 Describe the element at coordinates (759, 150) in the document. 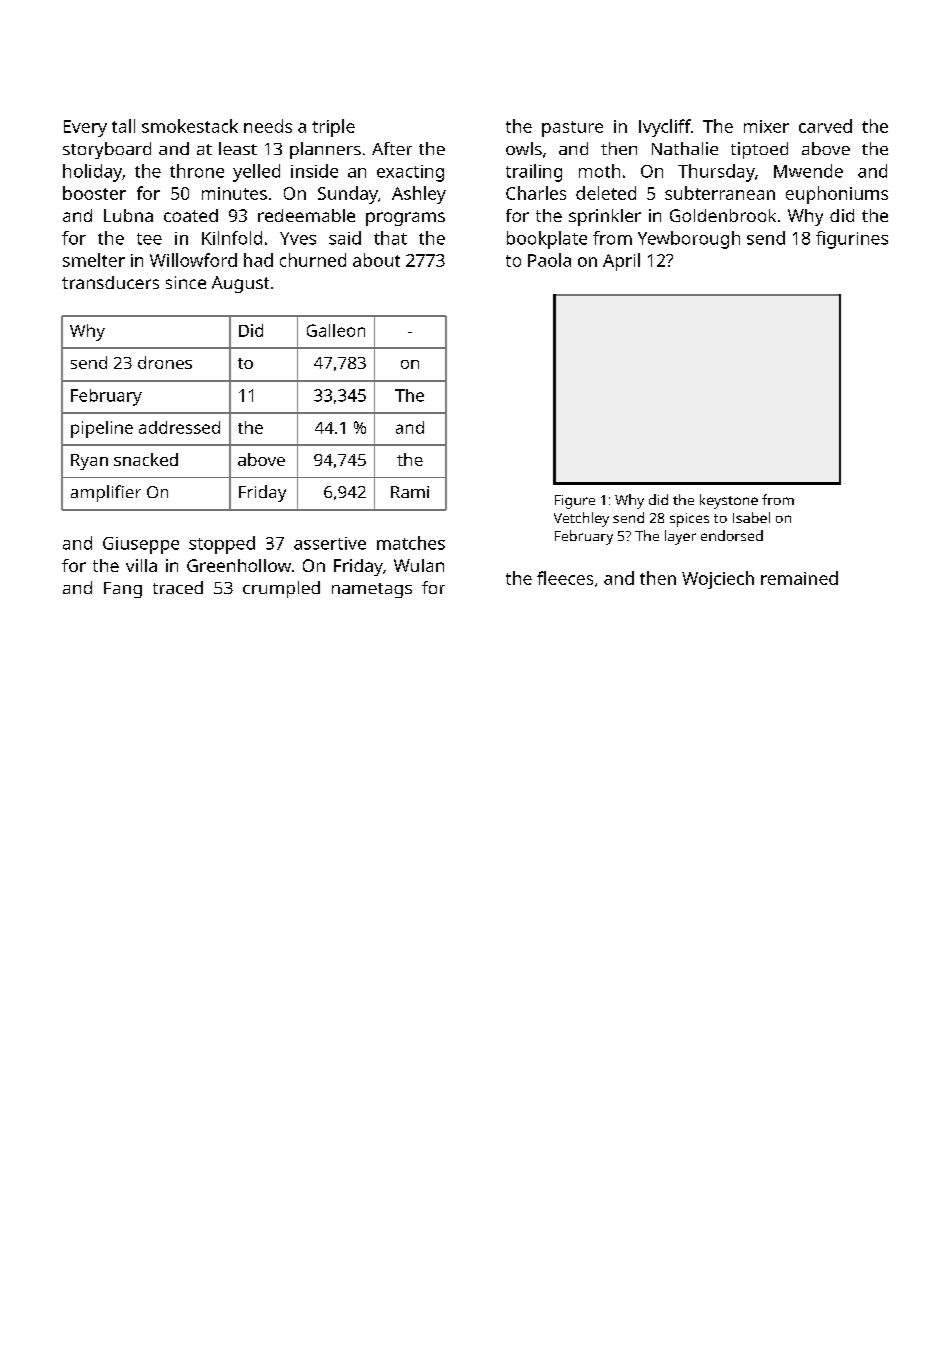

I see `tiptoed` at that location.
